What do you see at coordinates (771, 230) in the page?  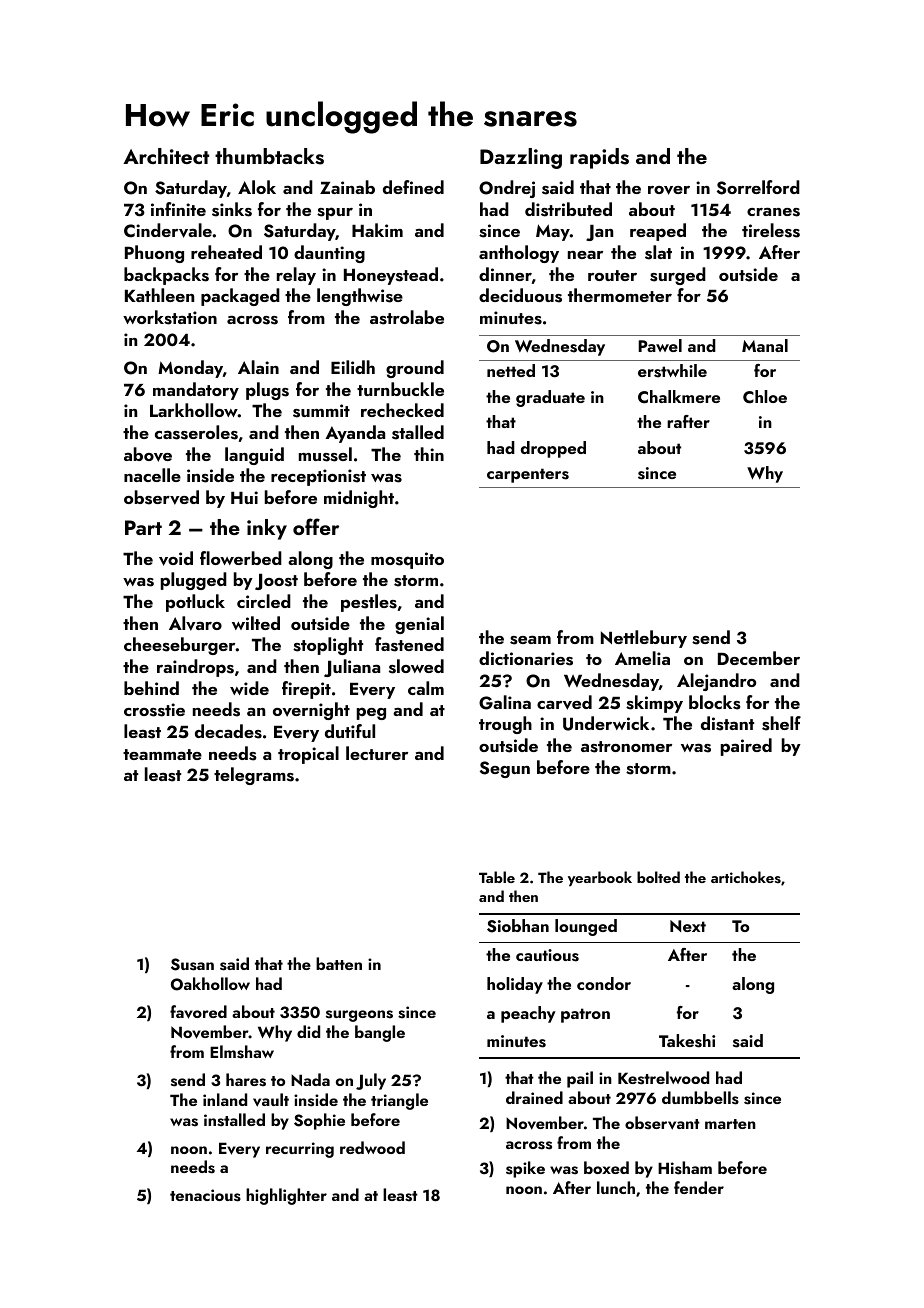 I see `tireless` at bounding box center [771, 230].
